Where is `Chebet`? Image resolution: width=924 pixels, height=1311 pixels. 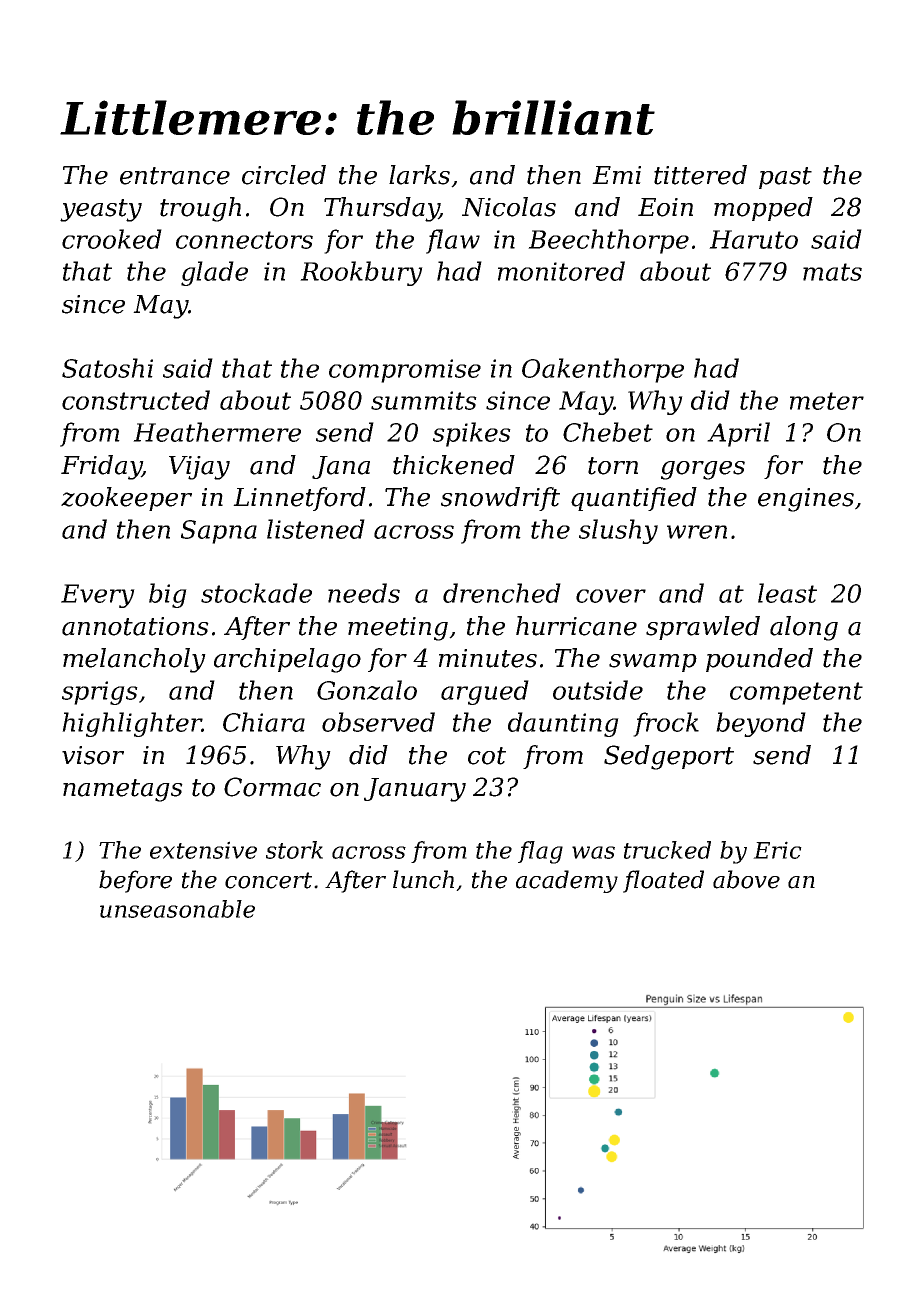
Chebet is located at coordinates (608, 432).
